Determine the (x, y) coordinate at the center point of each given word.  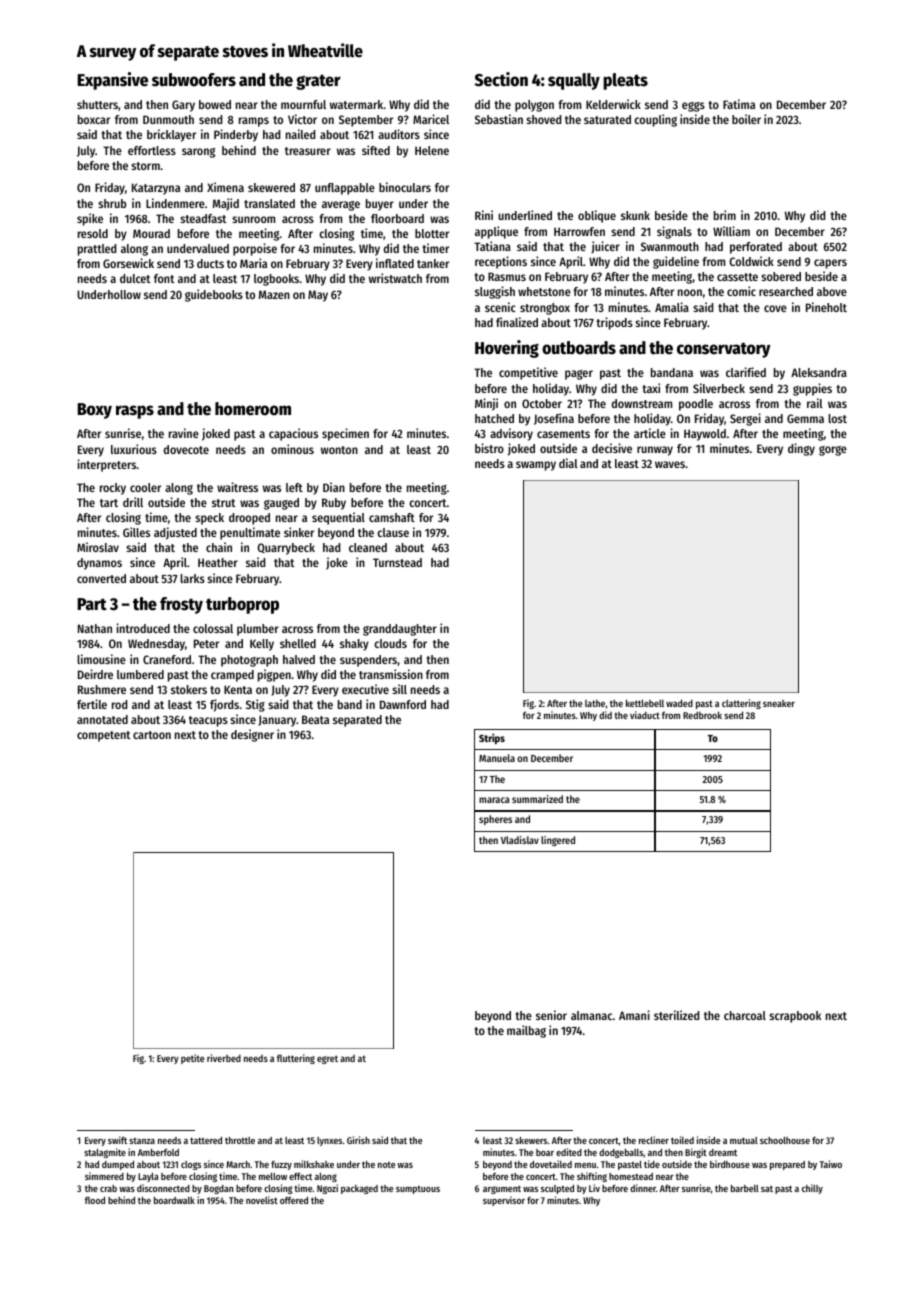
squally (574, 81)
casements (563, 434)
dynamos (99, 564)
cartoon (152, 735)
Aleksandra (819, 372)
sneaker (779, 703)
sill (399, 689)
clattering (741, 704)
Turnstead (397, 562)
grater (318, 82)
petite (192, 1059)
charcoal (745, 1015)
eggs (693, 107)
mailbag (526, 1031)
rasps (135, 412)
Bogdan (218, 1189)
